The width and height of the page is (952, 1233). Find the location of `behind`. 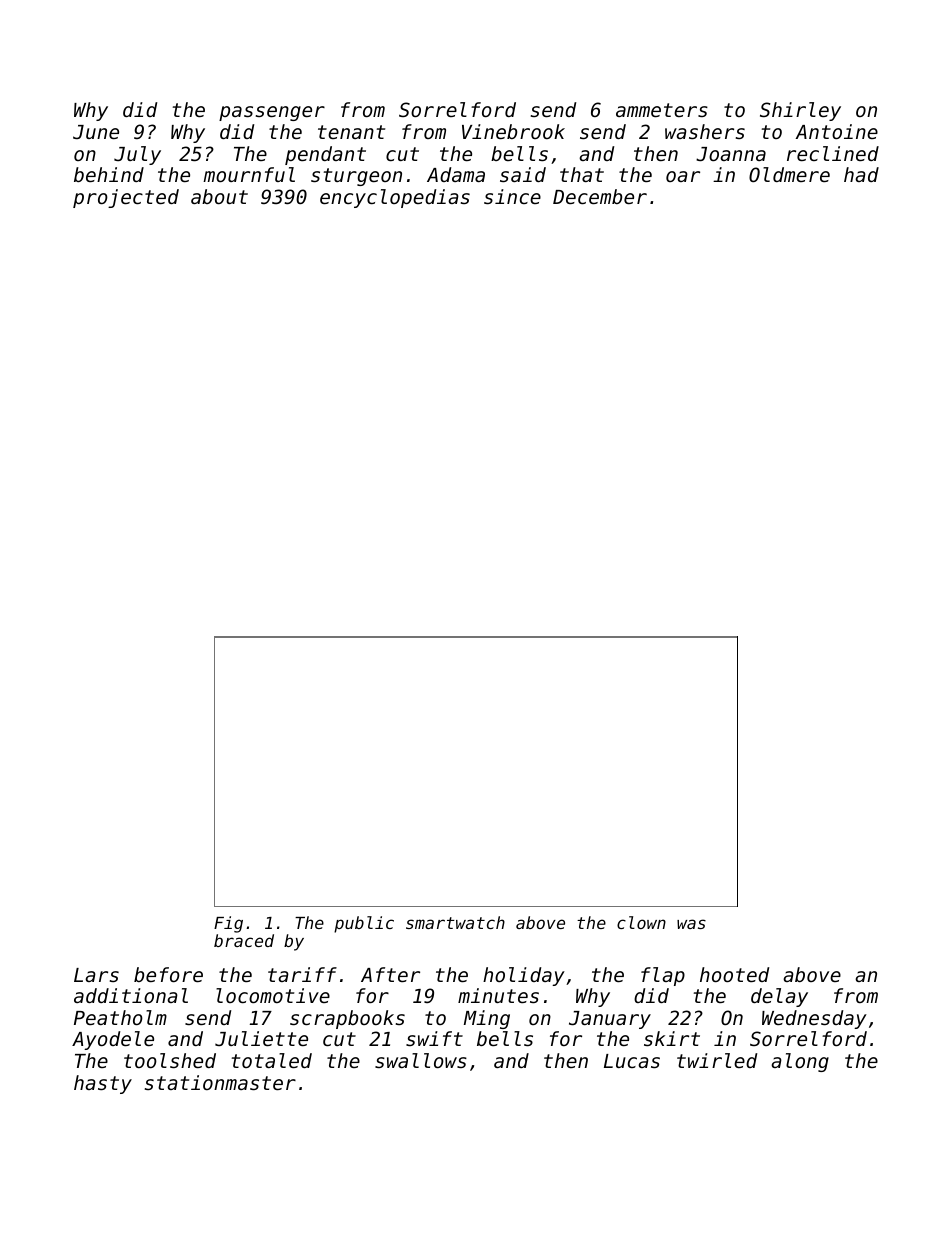

behind is located at coordinates (109, 174).
